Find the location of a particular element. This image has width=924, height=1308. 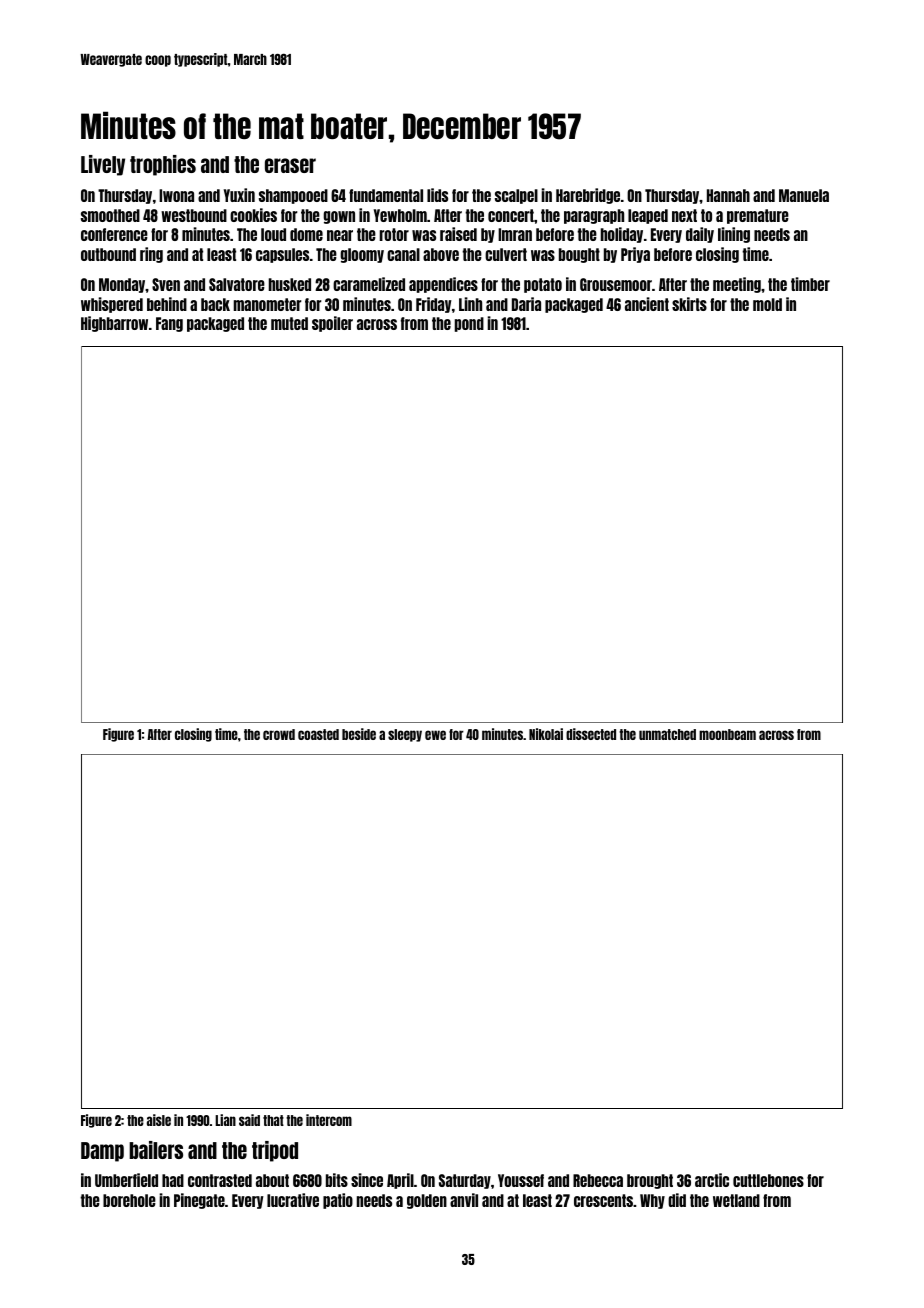

paragraph is located at coordinates (594, 216).
